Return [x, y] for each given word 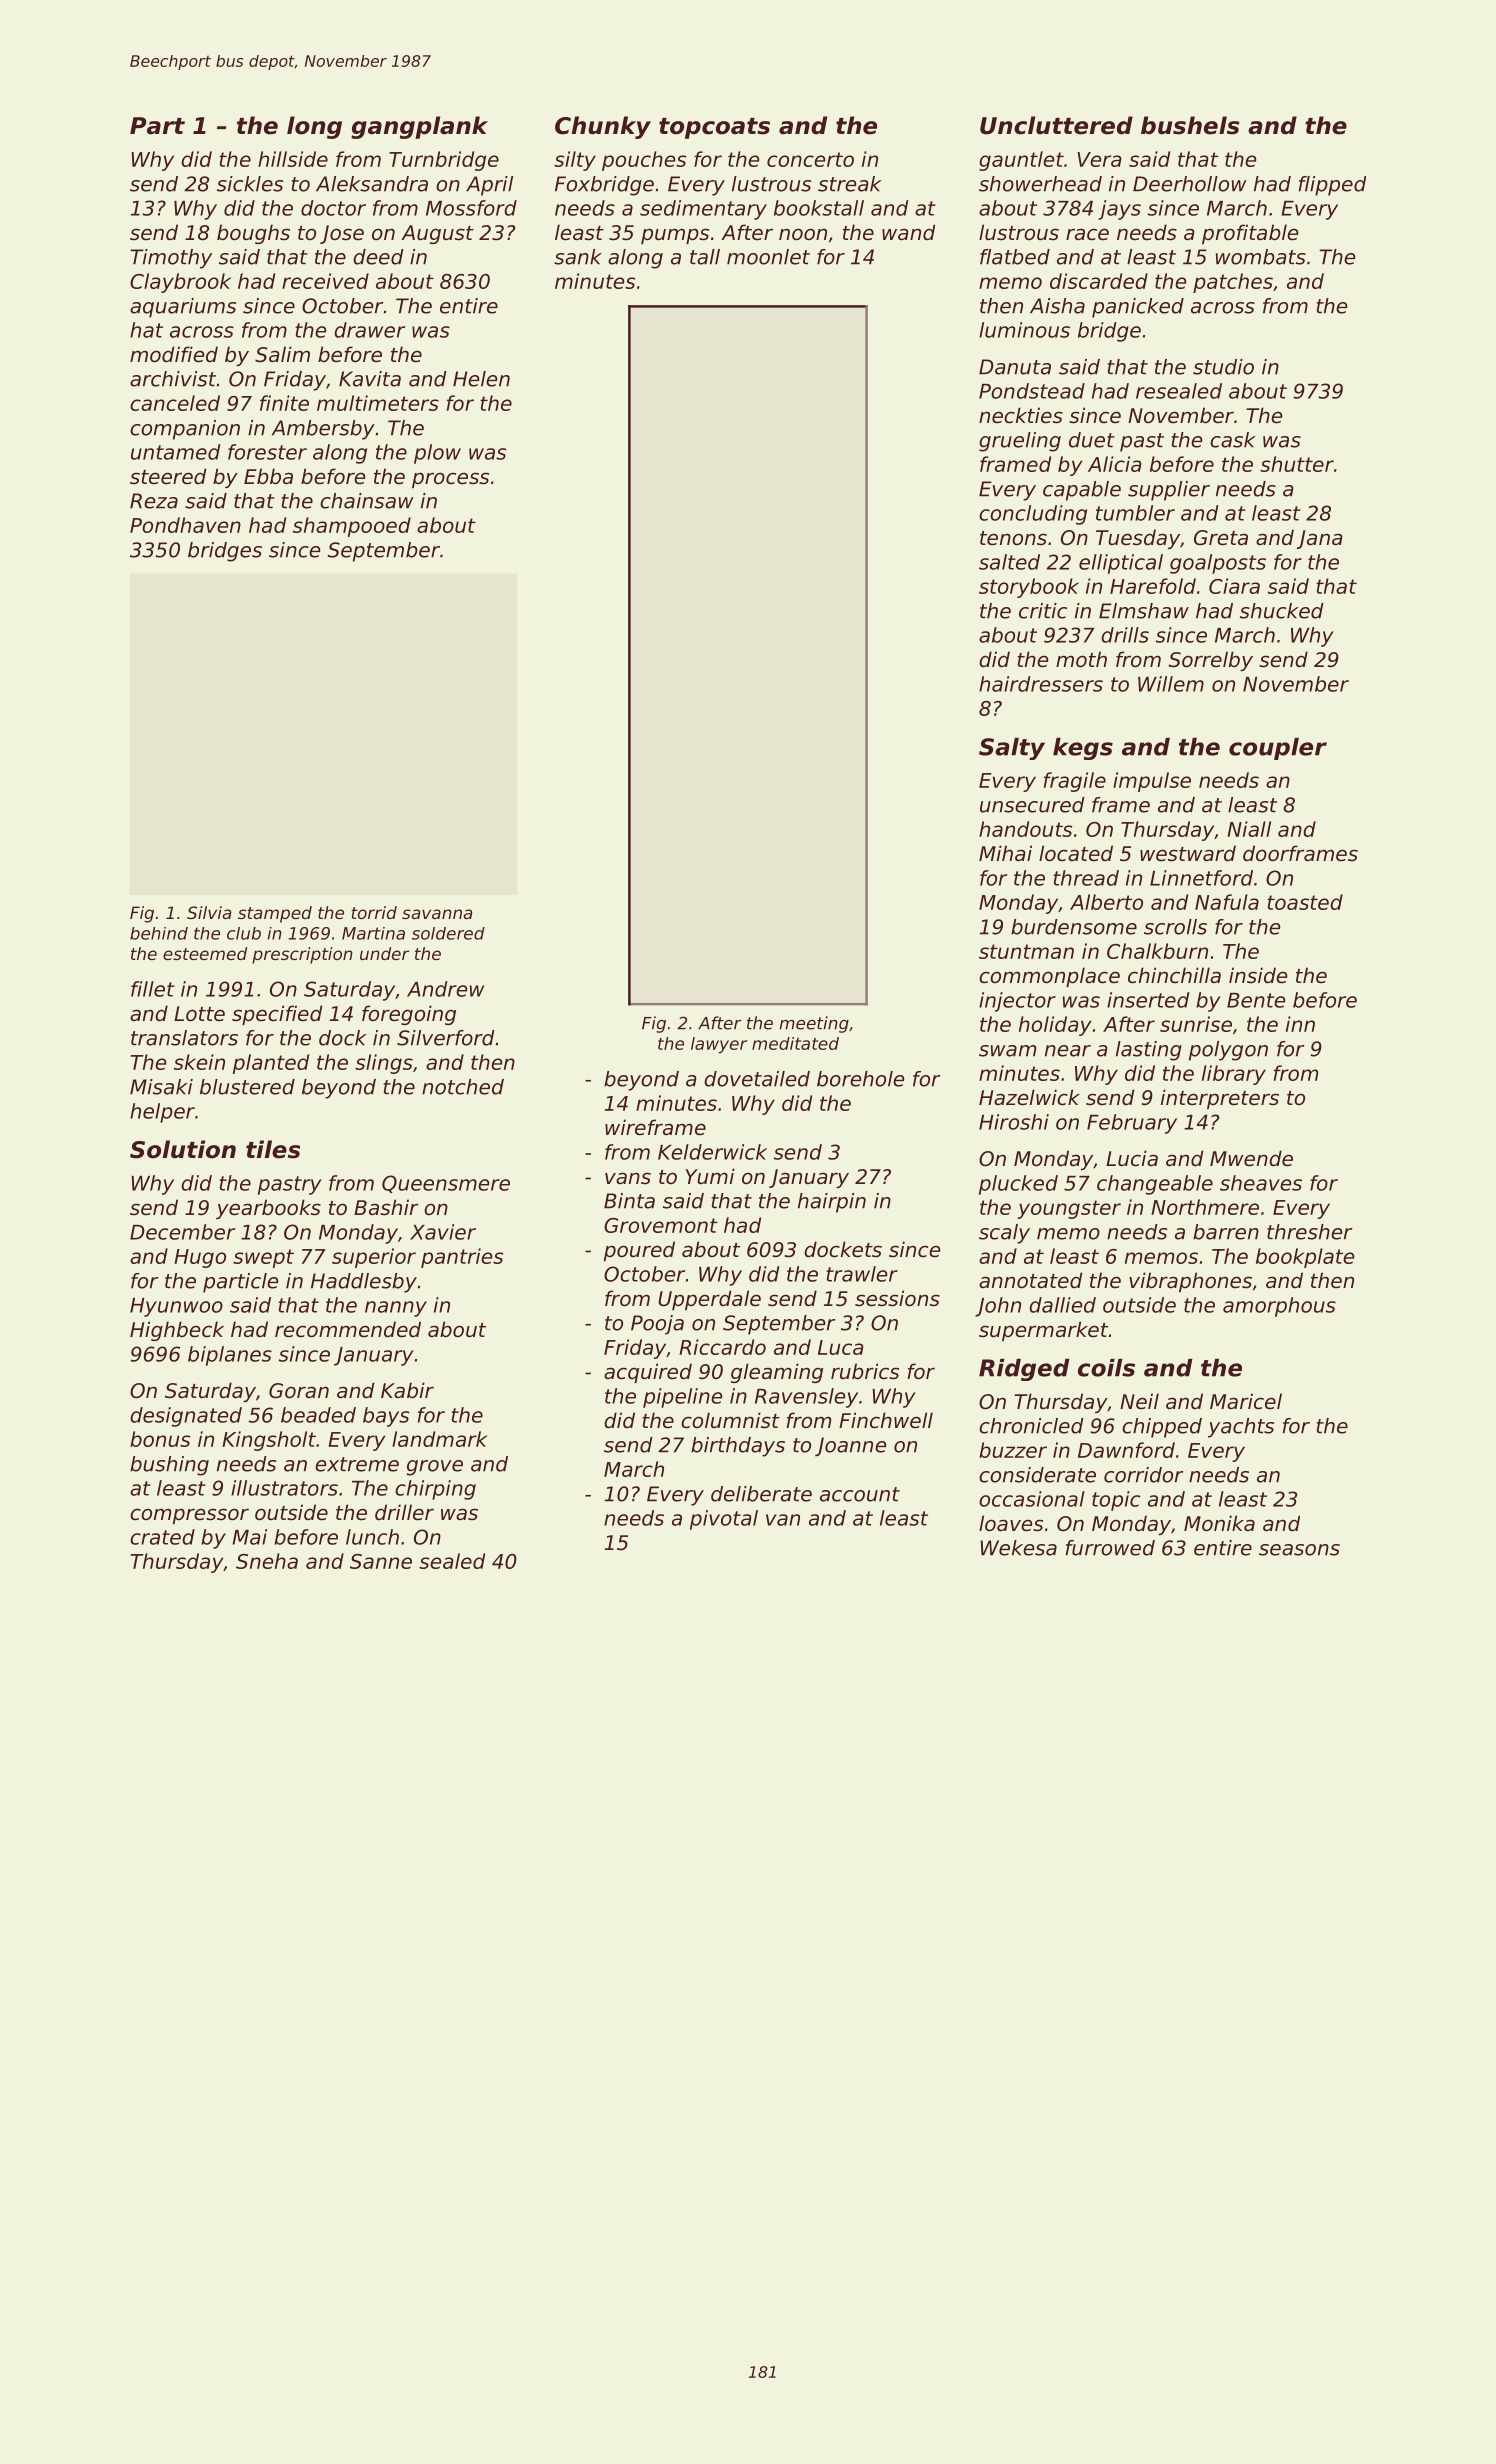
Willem [1171, 684]
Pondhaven [185, 525]
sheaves [1261, 1183]
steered [168, 476]
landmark [439, 1439]
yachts [1241, 1428]
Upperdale [709, 1300]
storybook [1029, 588]
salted [1009, 562]
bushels [1190, 125]
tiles [273, 1149]
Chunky [603, 127]
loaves [1011, 1523]
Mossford [471, 208]
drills [1125, 635]
